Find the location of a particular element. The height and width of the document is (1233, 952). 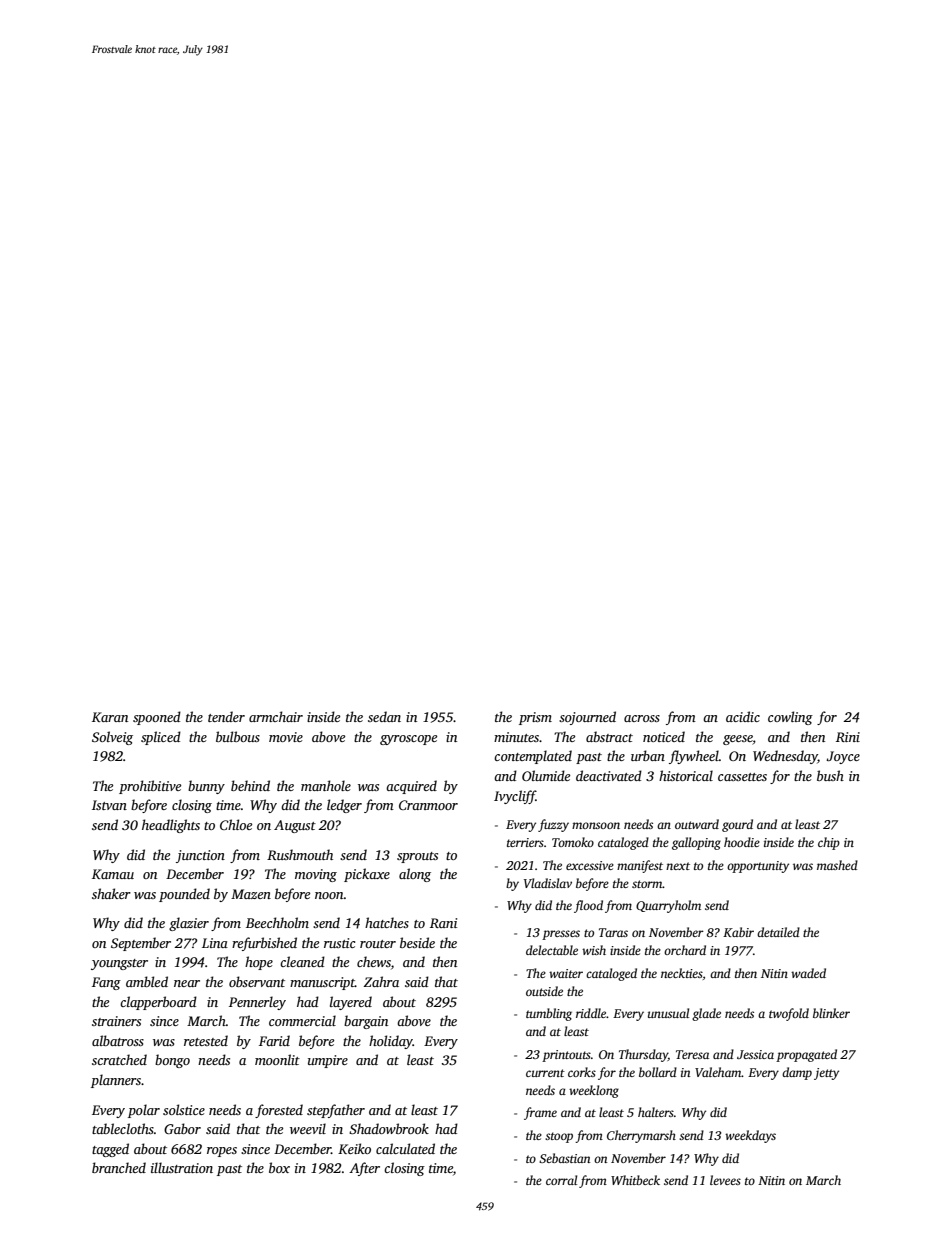

Olumide is located at coordinates (546, 775).
